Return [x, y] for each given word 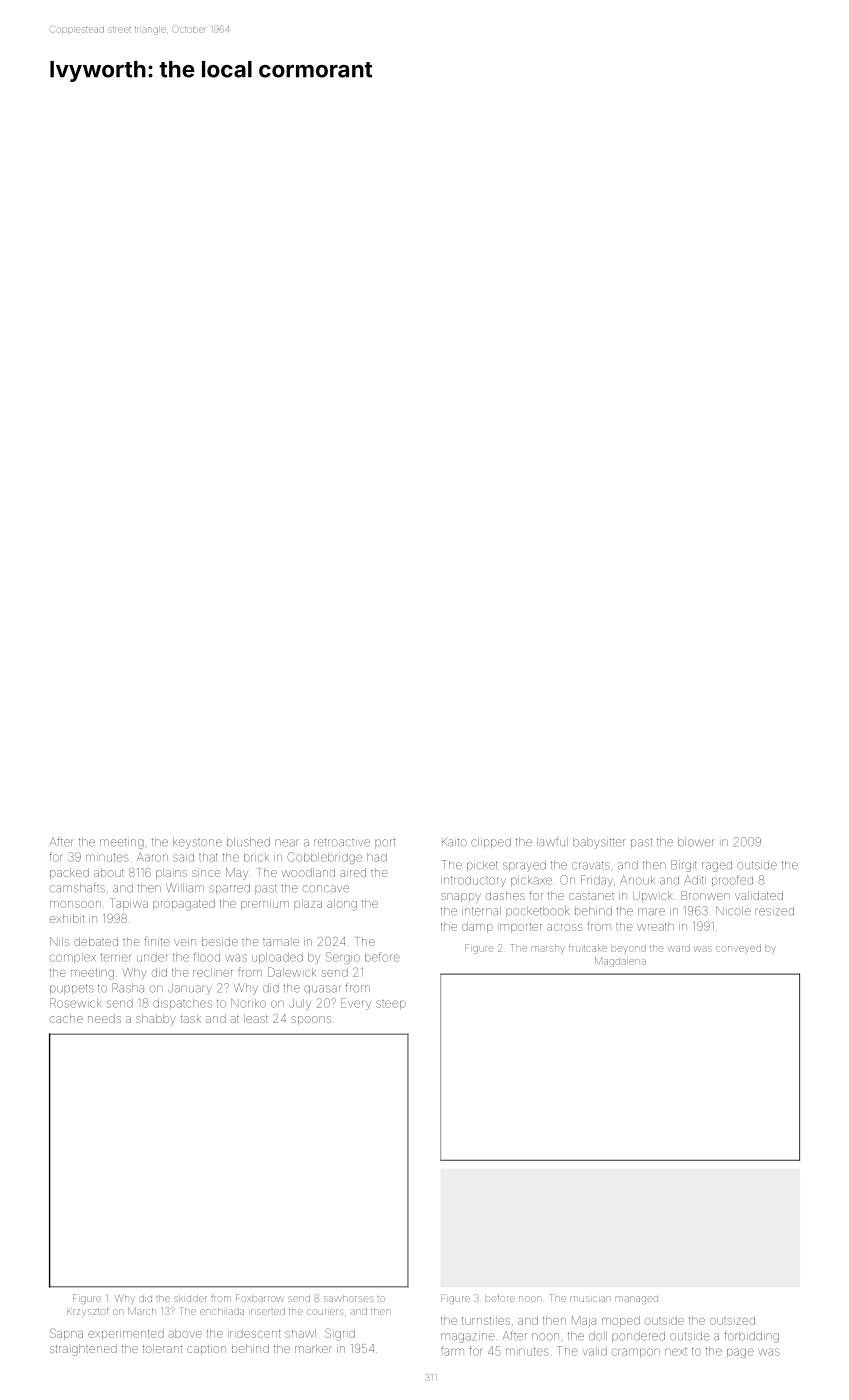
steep [391, 1005]
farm [452, 1351]
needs [104, 1018]
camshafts [77, 888]
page [740, 1353]
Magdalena [620, 962]
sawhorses [348, 1299]
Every [356, 1004]
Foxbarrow [259, 1298]
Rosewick [75, 1003]
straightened [83, 1350]
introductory [473, 881]
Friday [597, 881]
